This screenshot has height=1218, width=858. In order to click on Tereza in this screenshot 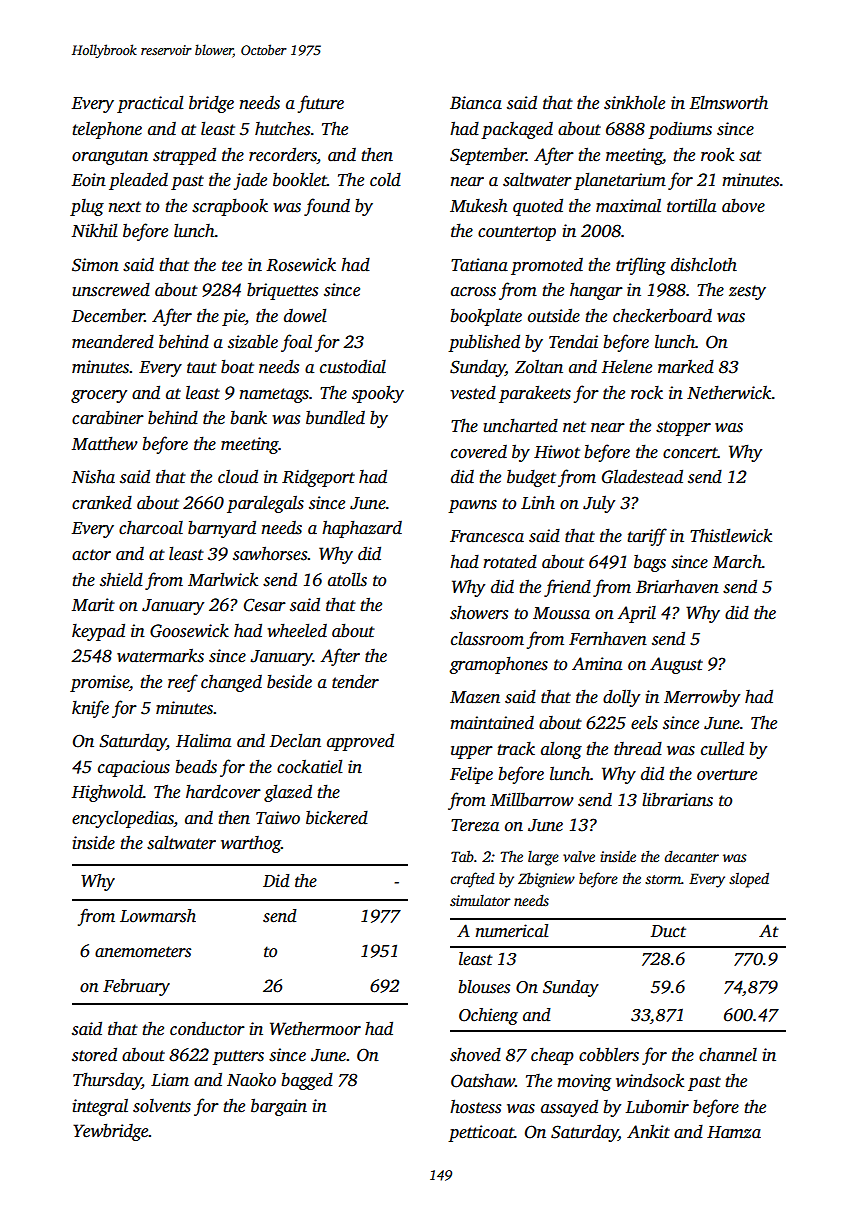, I will do `click(475, 825)`.
